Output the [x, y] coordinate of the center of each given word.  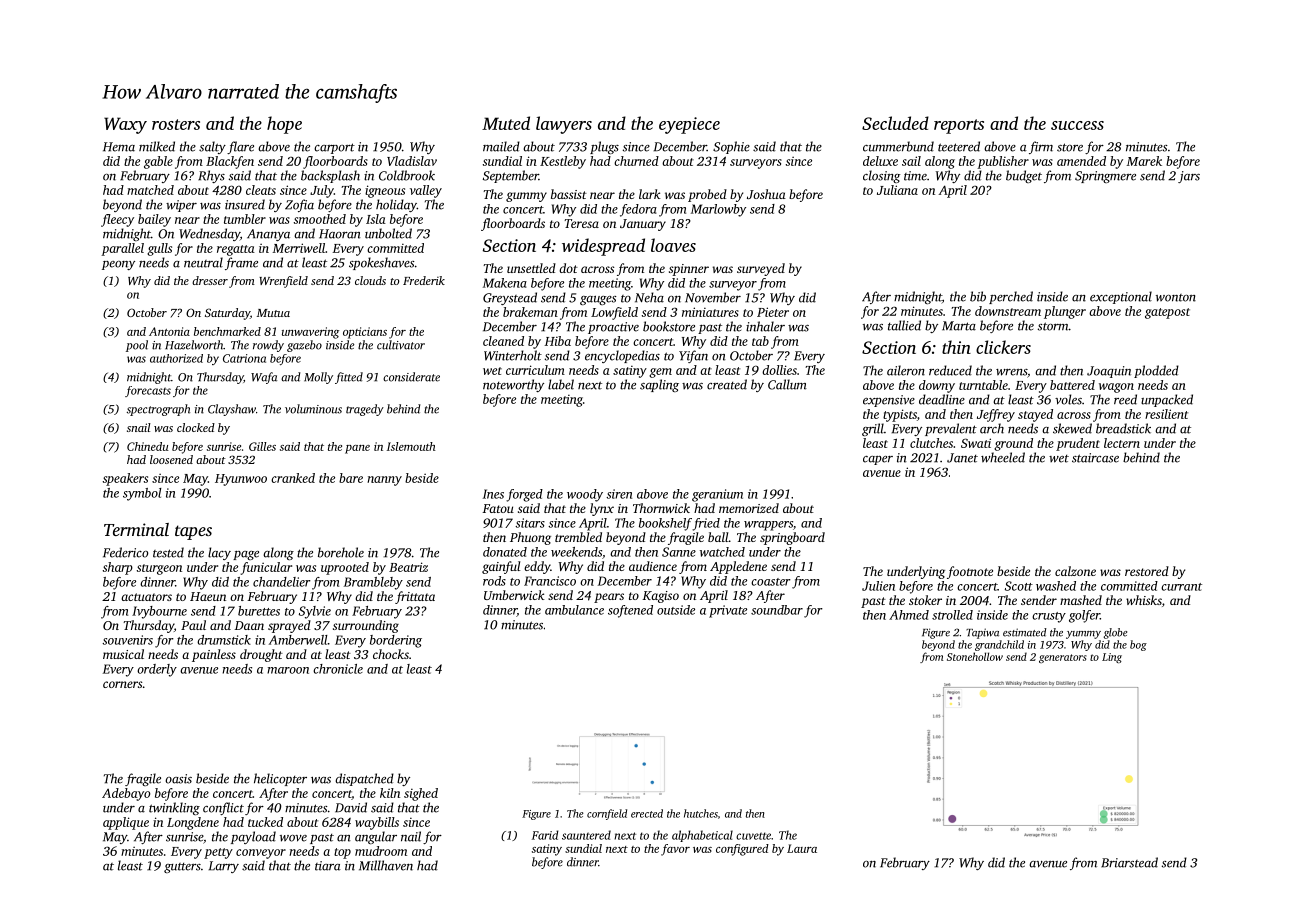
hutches [701, 813]
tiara [328, 866]
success [1077, 125]
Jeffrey [996, 415]
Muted [506, 123]
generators [1063, 658]
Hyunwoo [241, 480]
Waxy [125, 125]
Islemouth [411, 446]
